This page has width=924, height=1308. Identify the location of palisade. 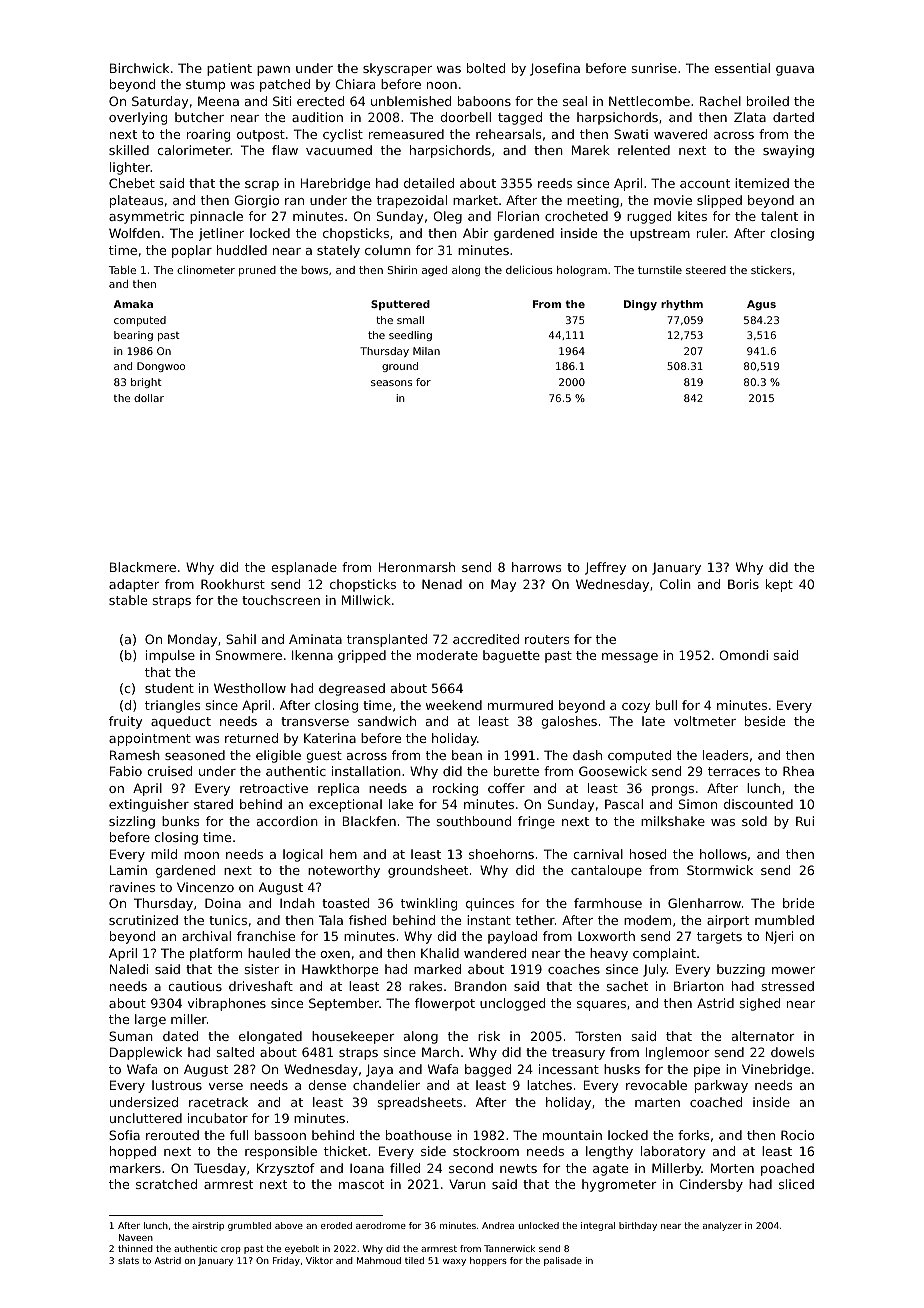
(563, 1261).
